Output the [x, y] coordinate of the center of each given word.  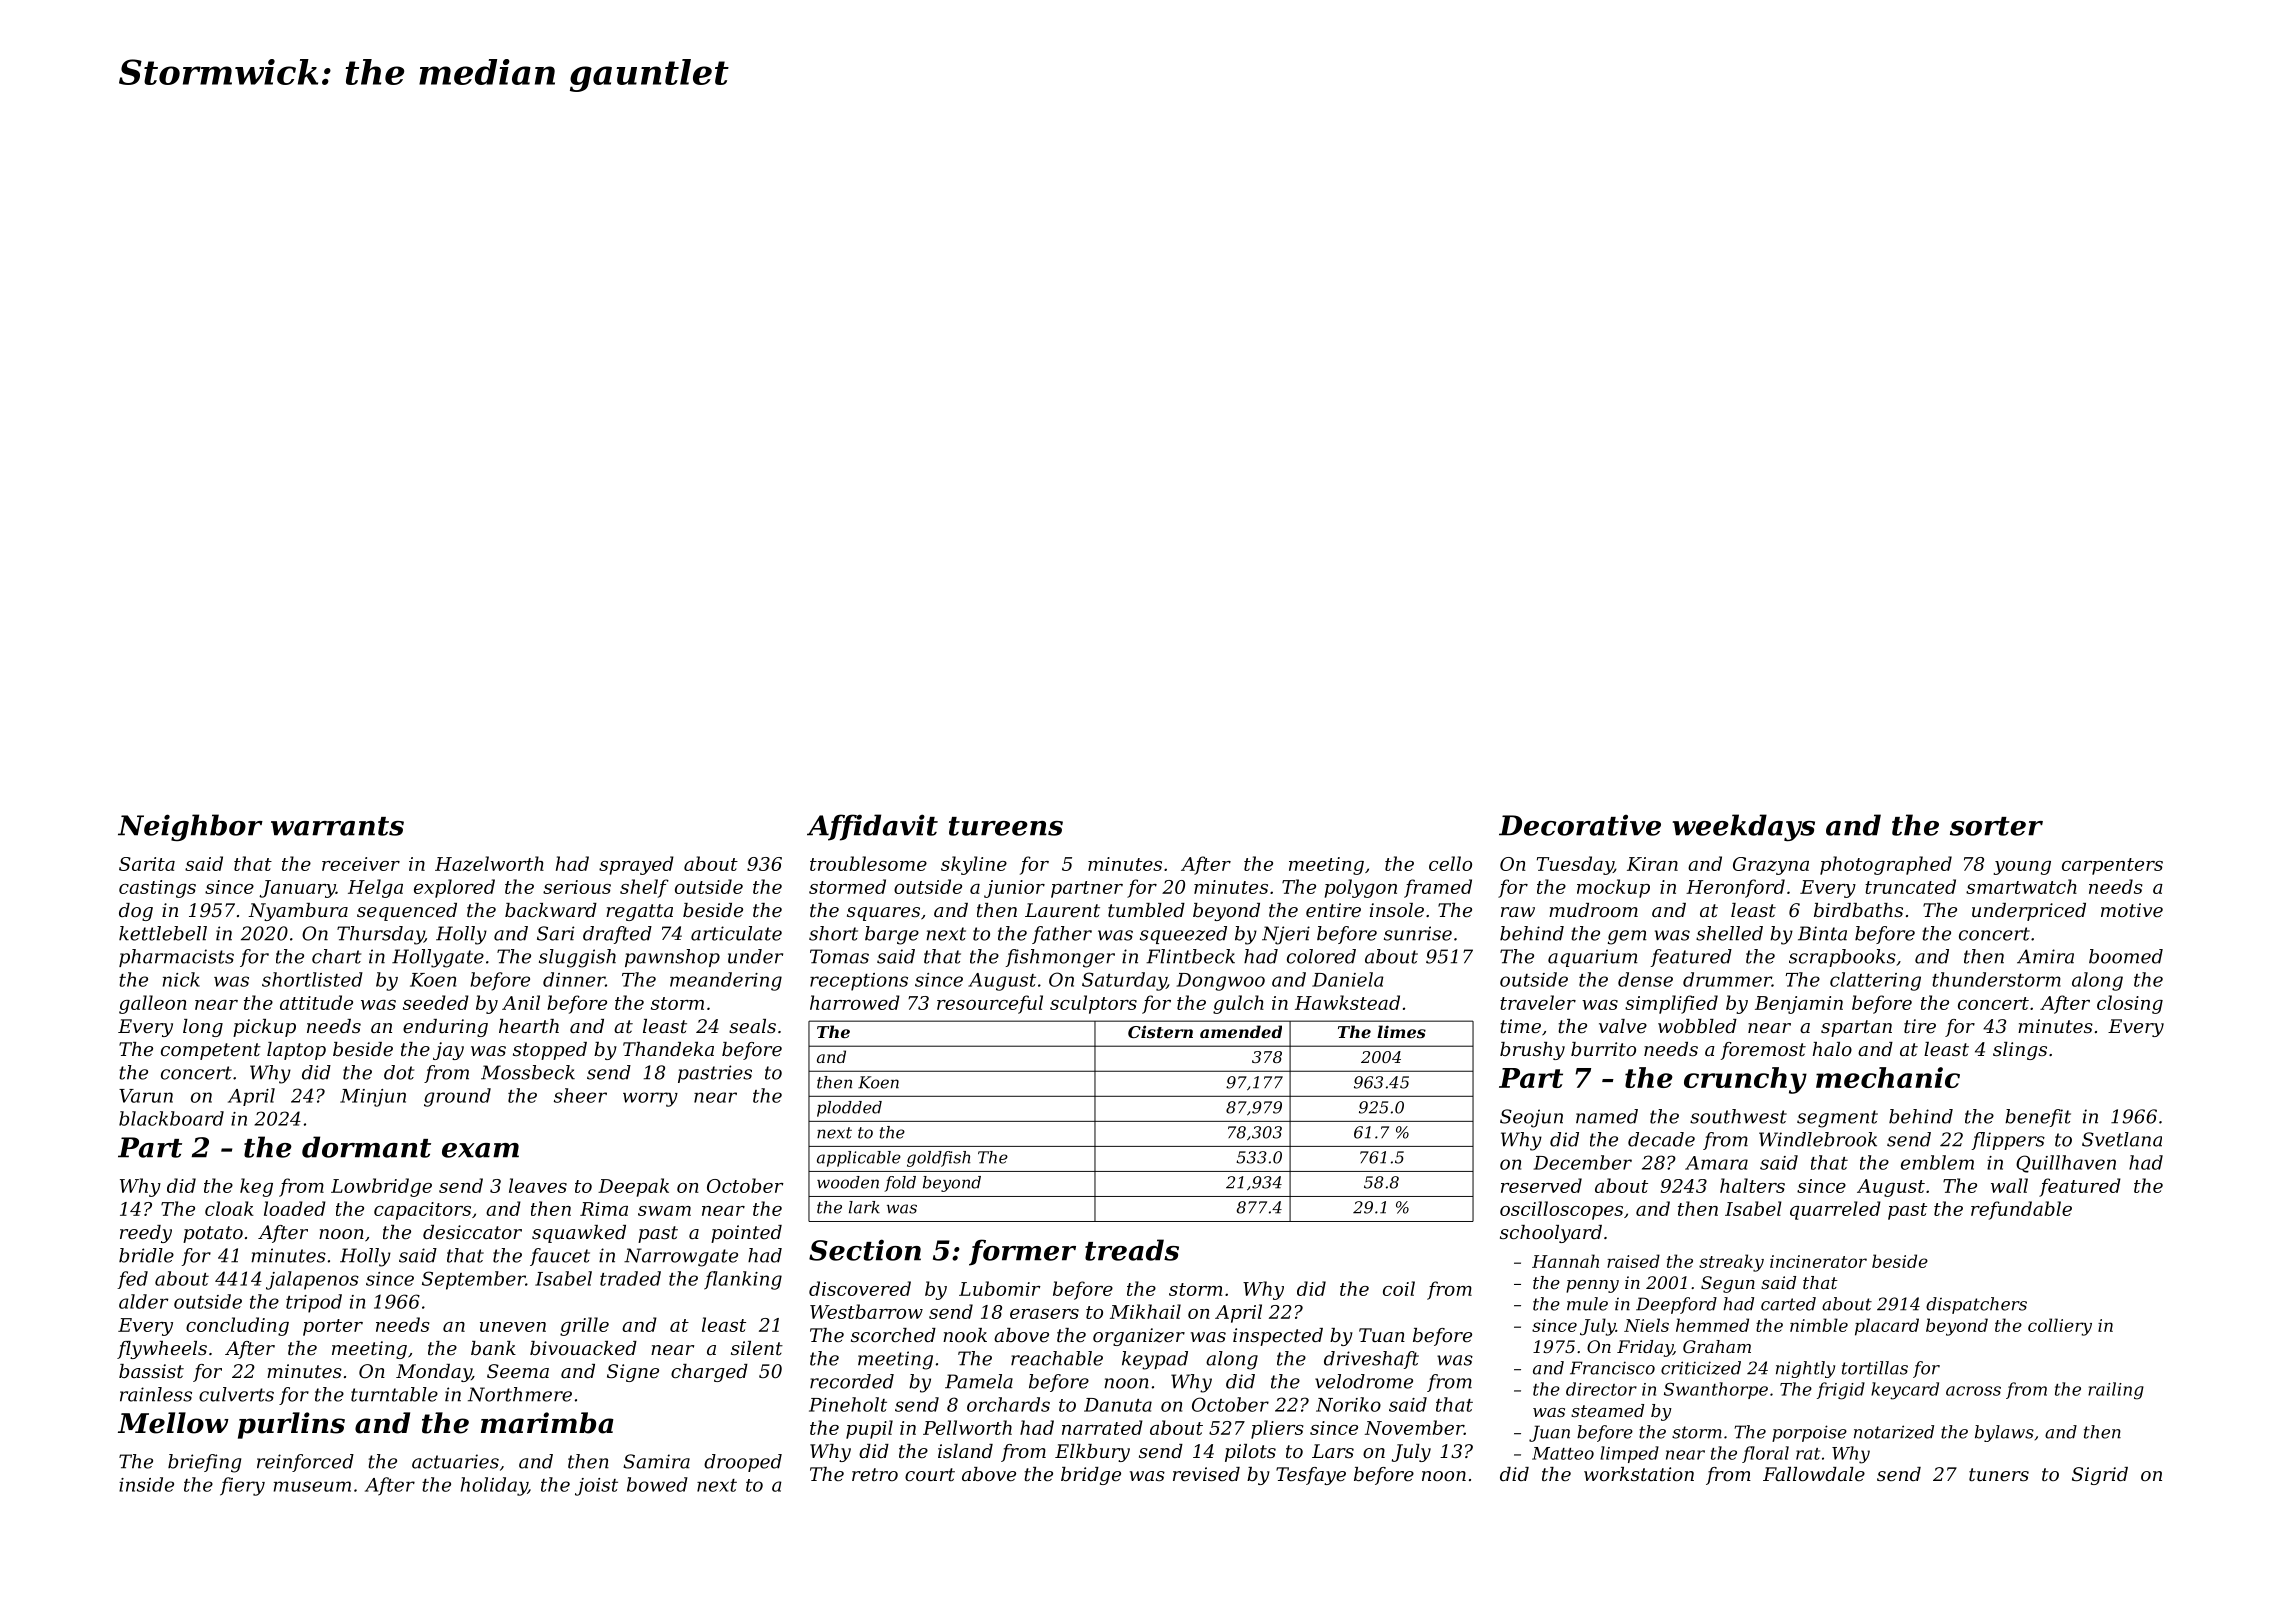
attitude [316, 1002]
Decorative [1580, 825]
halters [1752, 1185]
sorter [1996, 826]
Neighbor [190, 827]
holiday [494, 1486]
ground [457, 1097]
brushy [1532, 1051]
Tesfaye [1311, 1476]
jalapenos [312, 1280]
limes [1401, 1031]
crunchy [1745, 1080]
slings [2020, 1051]
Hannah [1565, 1261]
